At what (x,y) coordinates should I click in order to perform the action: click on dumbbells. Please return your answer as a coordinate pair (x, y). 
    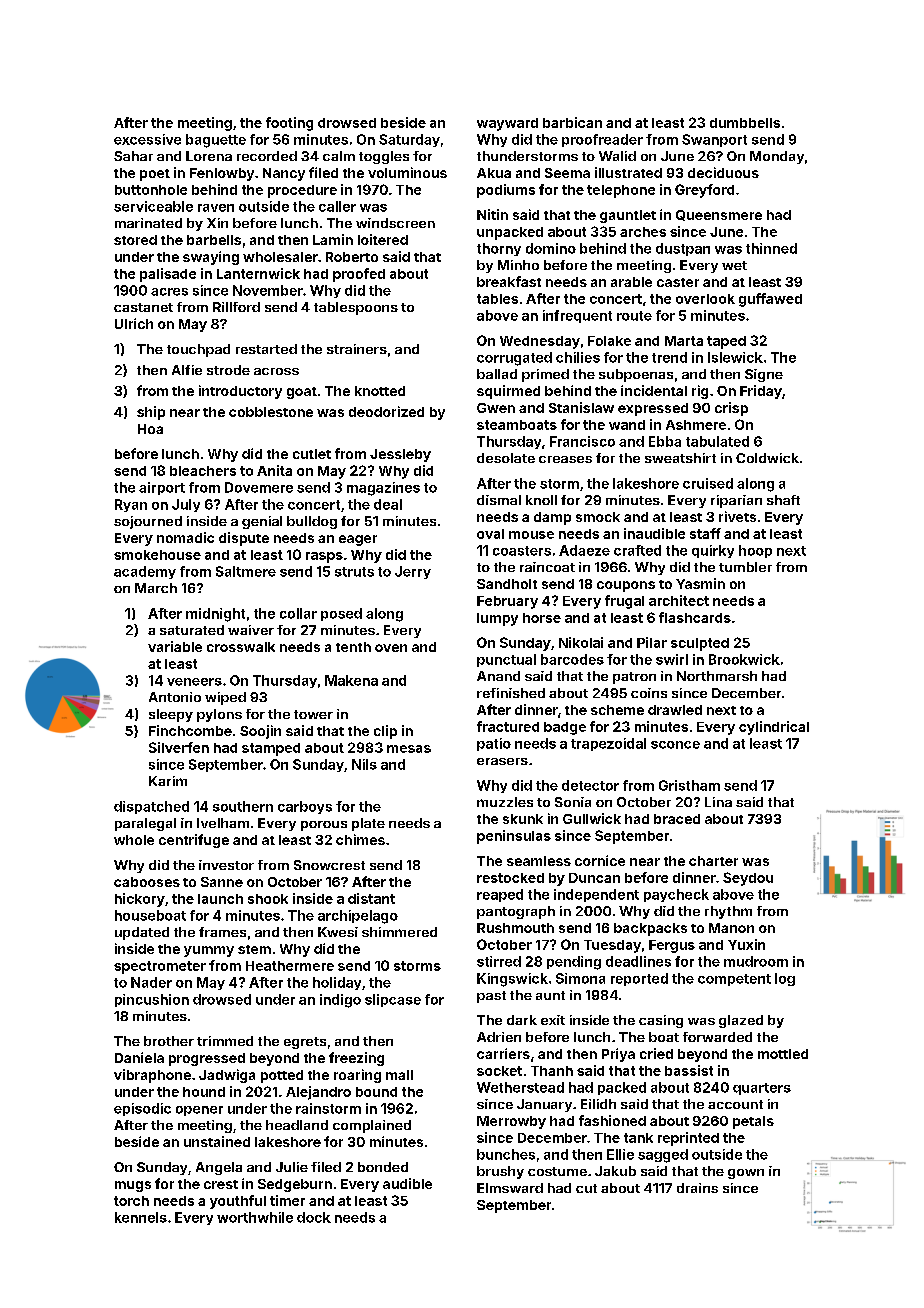
    Looking at the image, I should click on (745, 123).
